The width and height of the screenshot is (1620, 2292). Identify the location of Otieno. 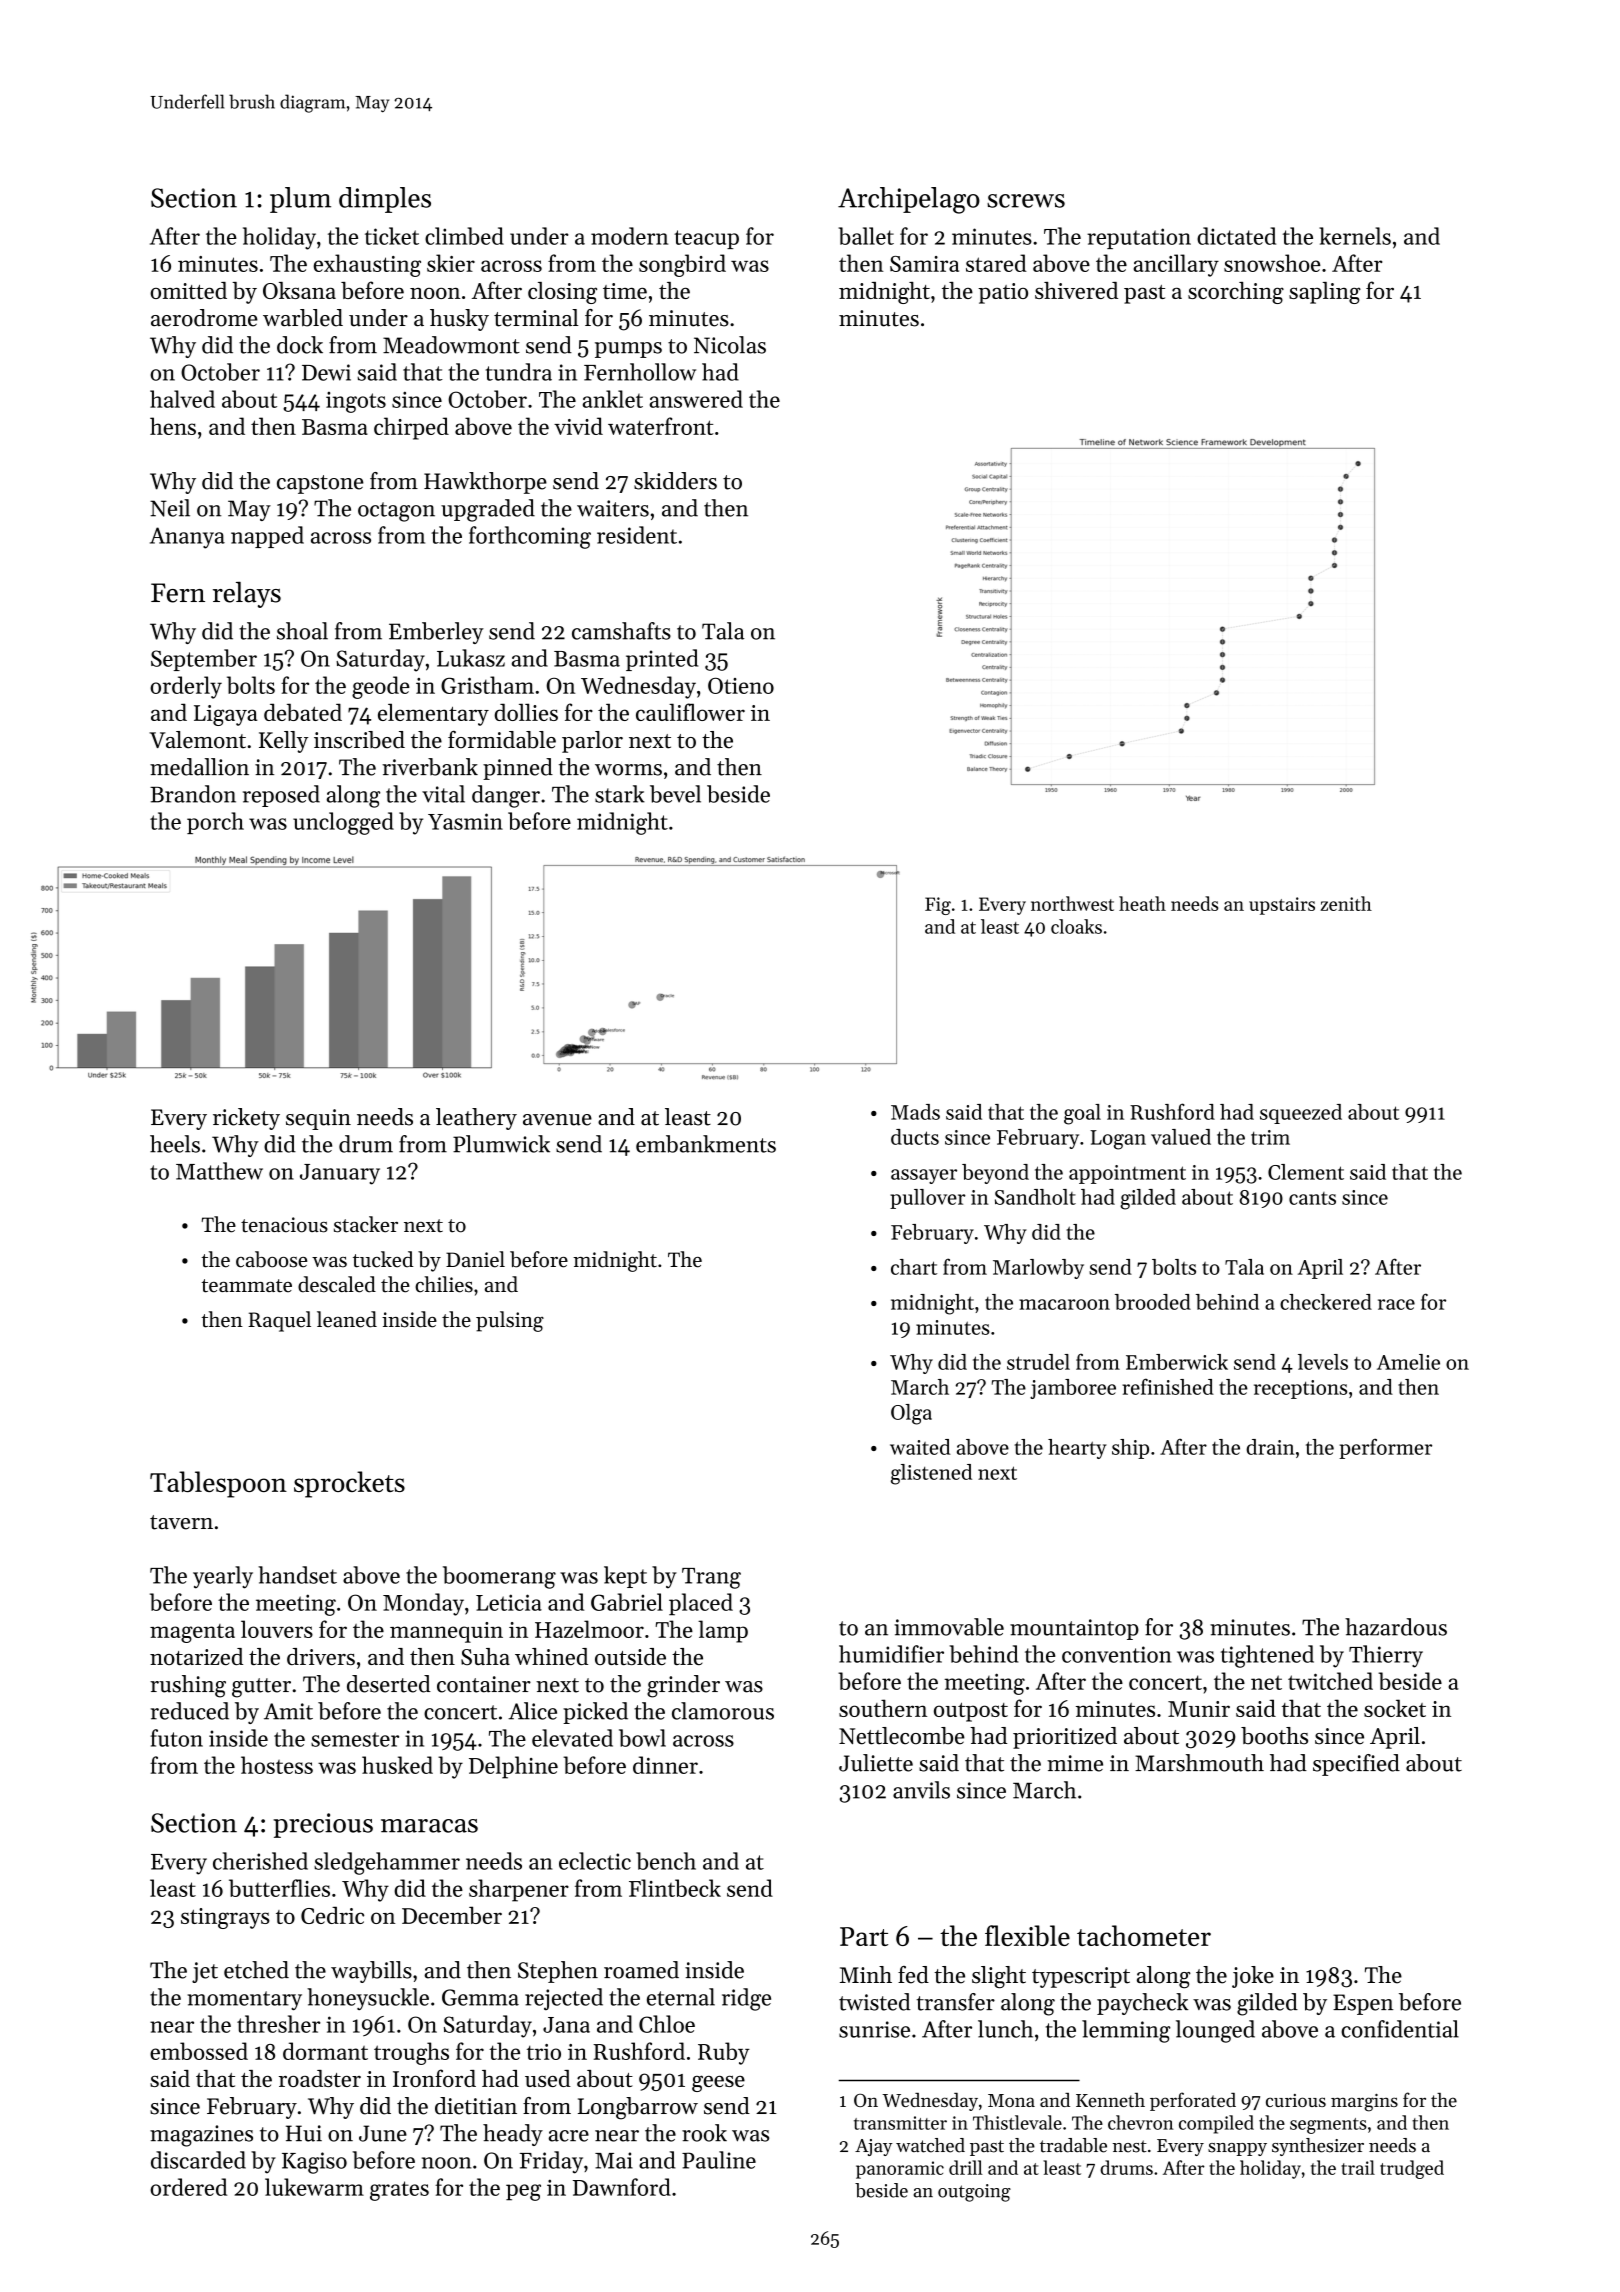
(741, 685).
